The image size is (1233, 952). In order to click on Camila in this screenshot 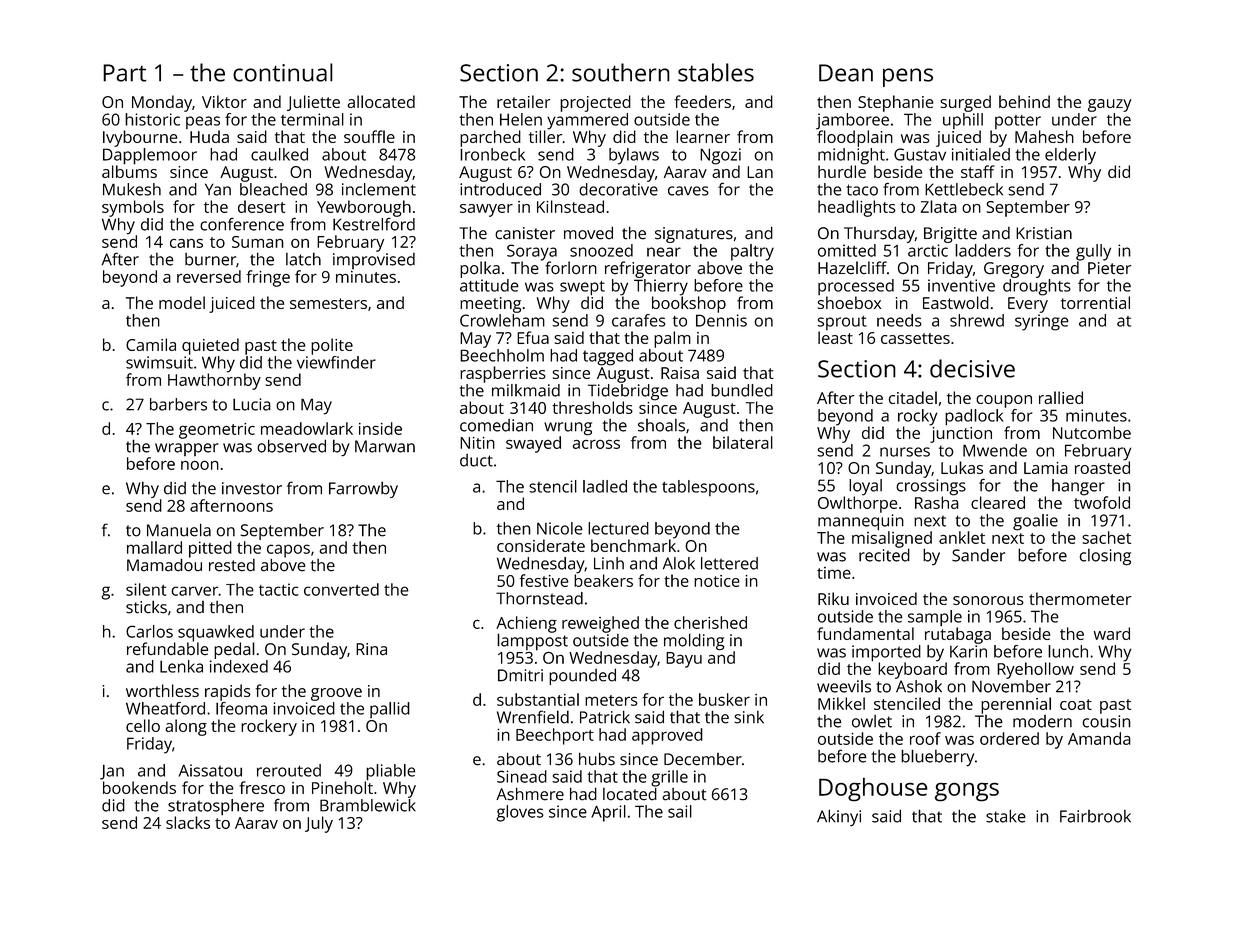, I will do `click(151, 344)`.
